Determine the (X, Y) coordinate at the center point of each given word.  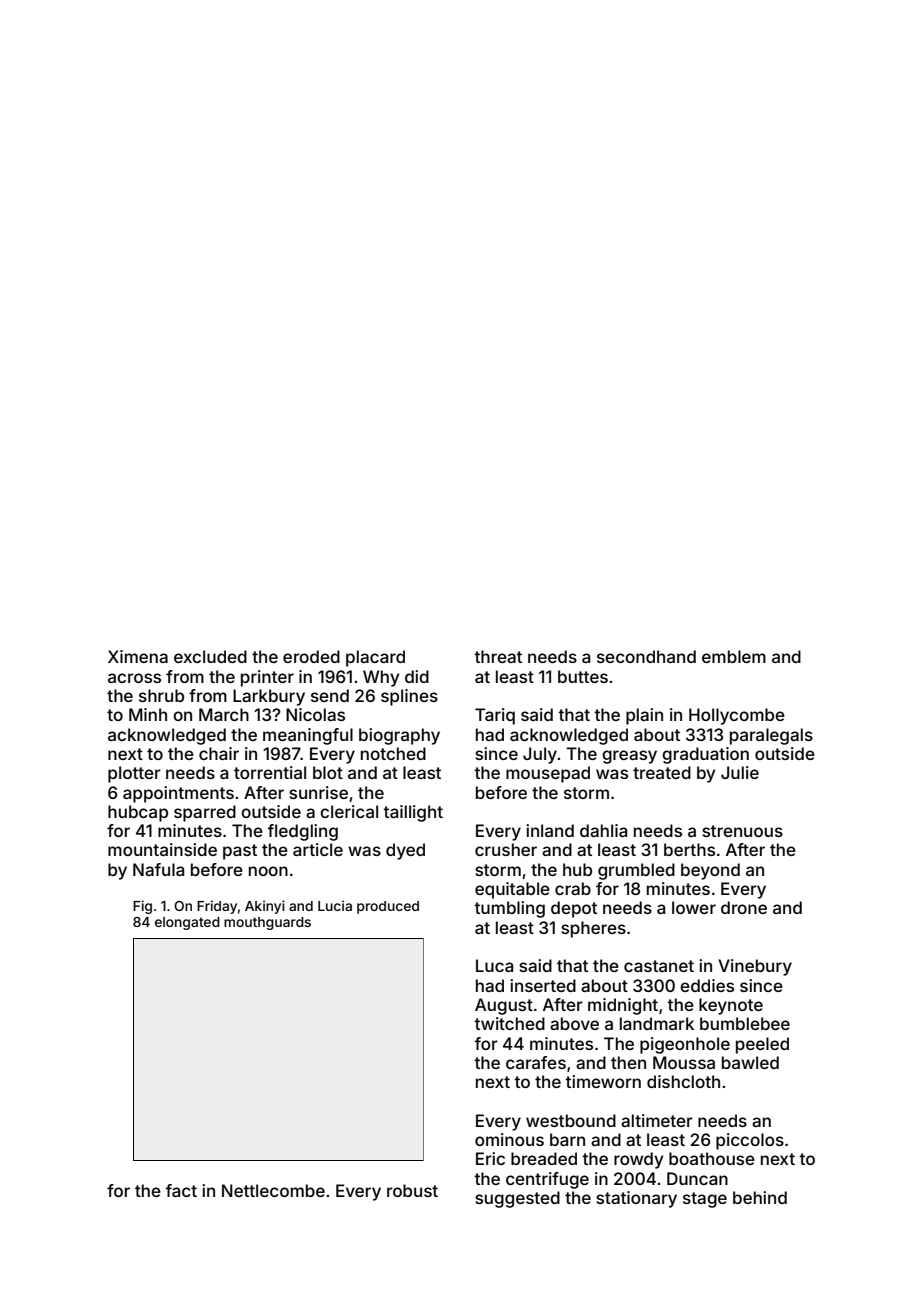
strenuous (742, 831)
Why (381, 678)
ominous (509, 1139)
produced (388, 907)
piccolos (750, 1141)
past (240, 852)
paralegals (771, 736)
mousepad (548, 774)
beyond (710, 871)
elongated (187, 923)
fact (181, 1190)
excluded (210, 656)
